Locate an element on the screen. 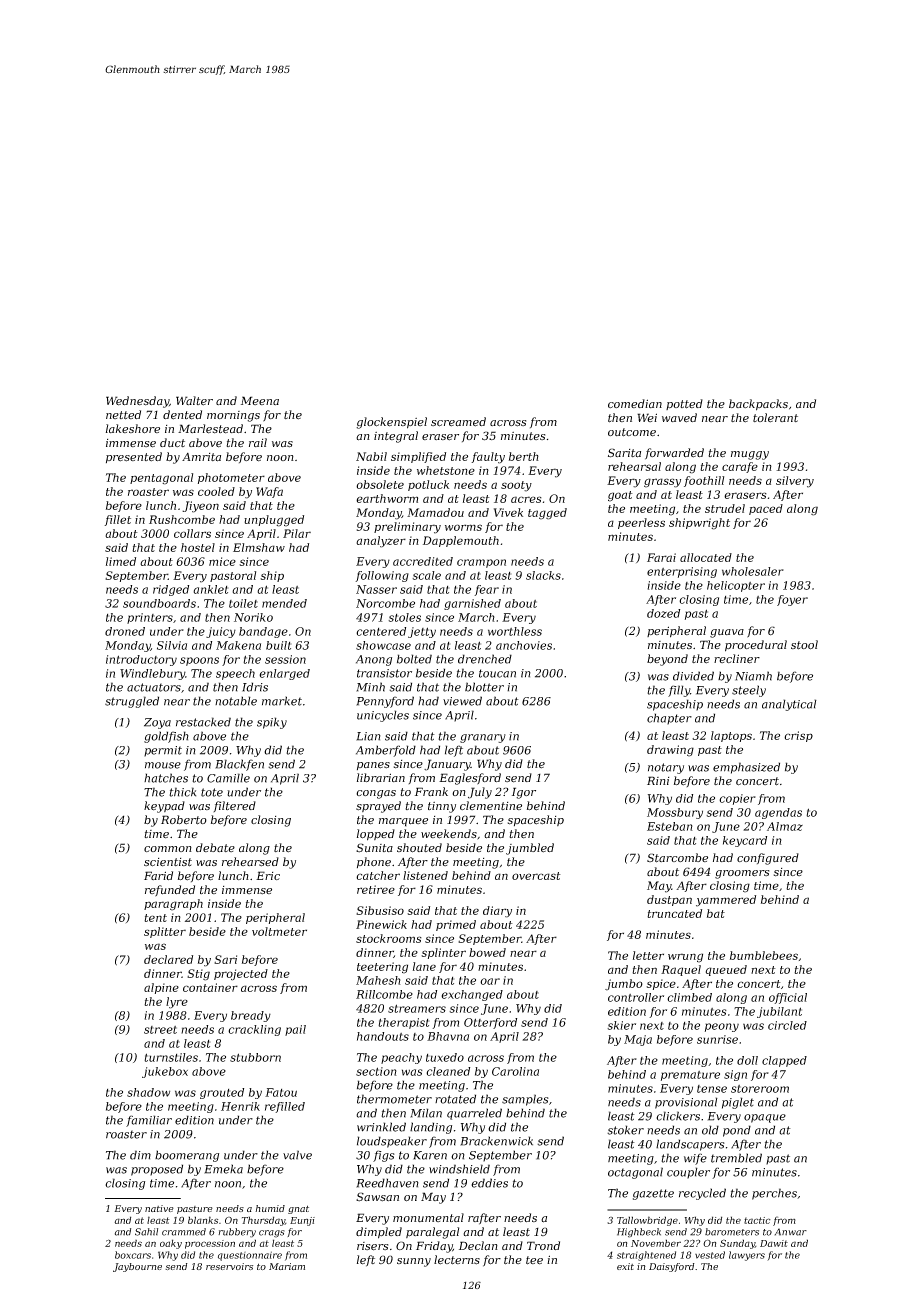 This screenshot has height=1308, width=924. Mariam is located at coordinates (287, 1266).
